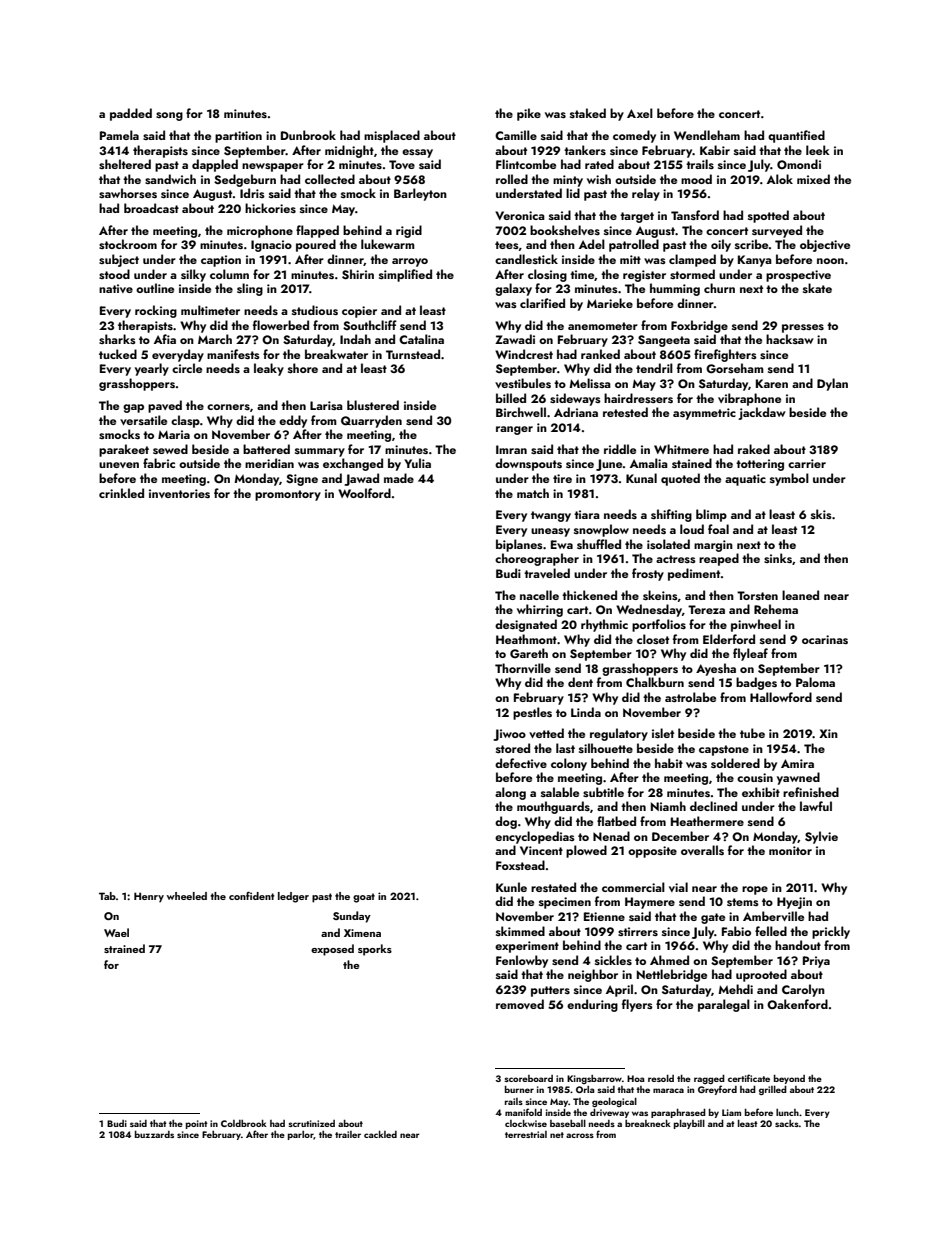 The height and width of the image is (1233, 952). Describe the element at coordinates (513, 289) in the image. I see `galaxy` at that location.
